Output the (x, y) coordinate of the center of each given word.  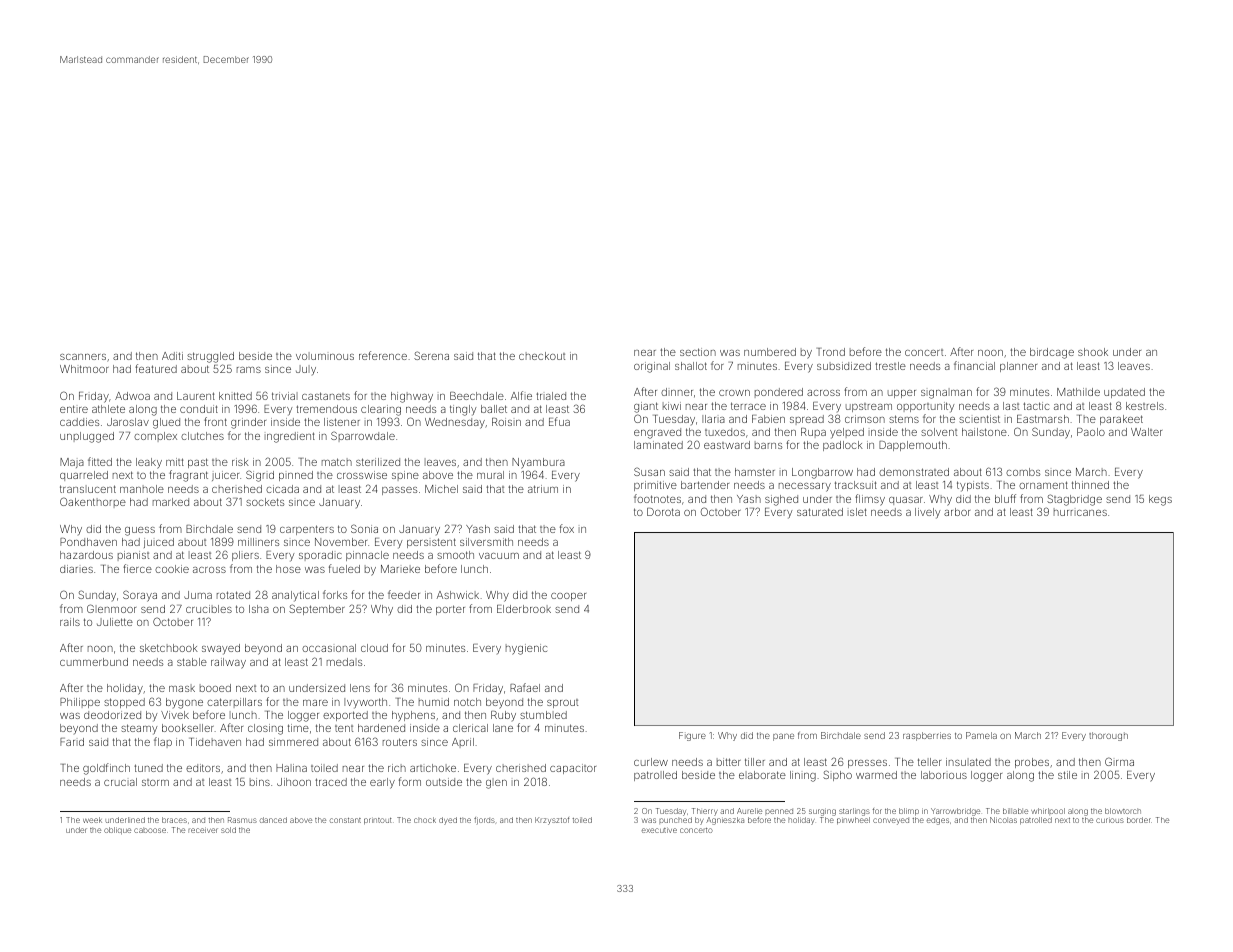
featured (156, 368)
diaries (76, 569)
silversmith (486, 542)
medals (344, 662)
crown (734, 393)
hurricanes (1080, 512)
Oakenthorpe (93, 502)
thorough (1108, 736)
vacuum (499, 556)
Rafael (525, 687)
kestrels (1145, 406)
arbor (957, 512)
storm (155, 782)
